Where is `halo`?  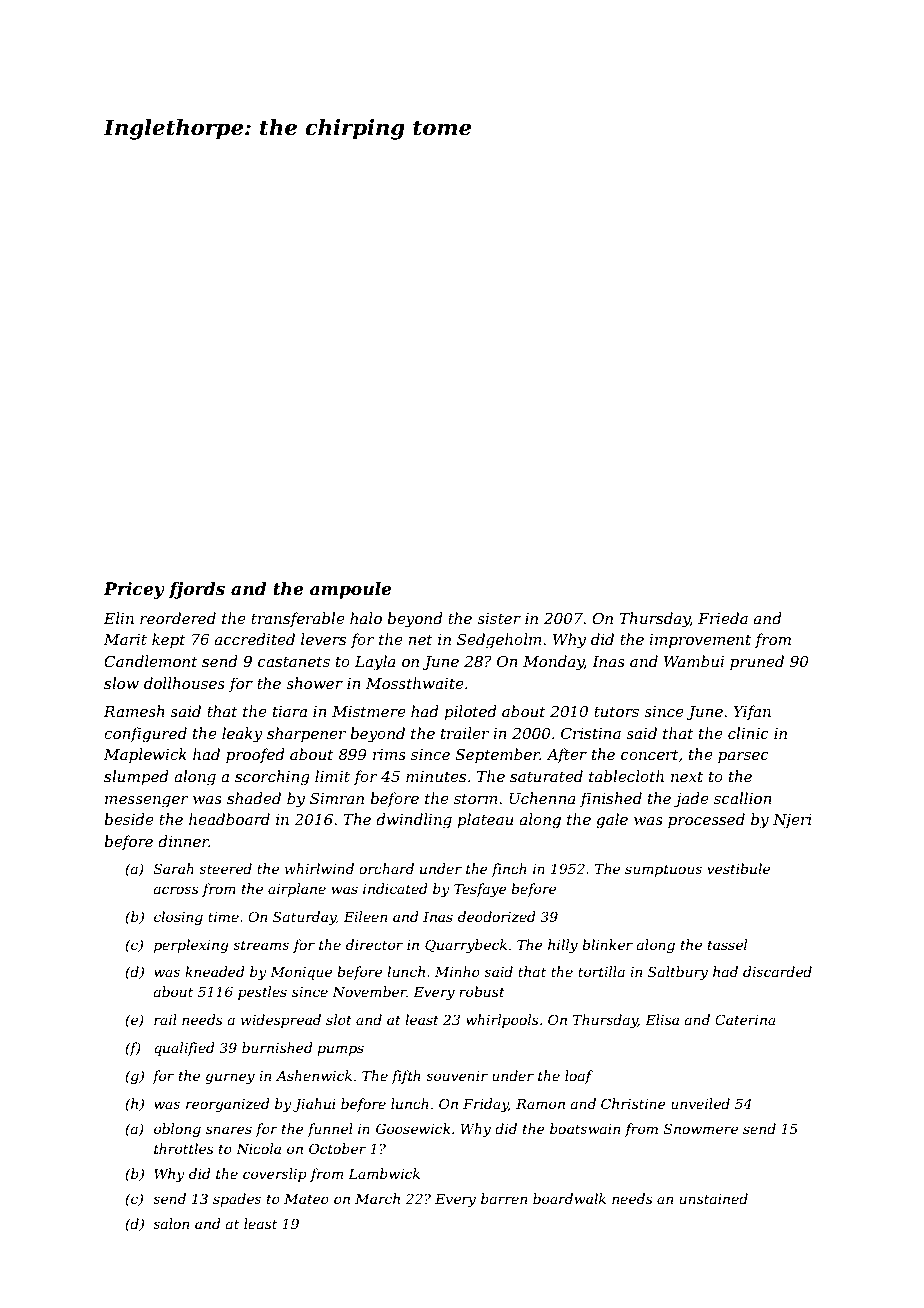 halo is located at coordinates (366, 618).
